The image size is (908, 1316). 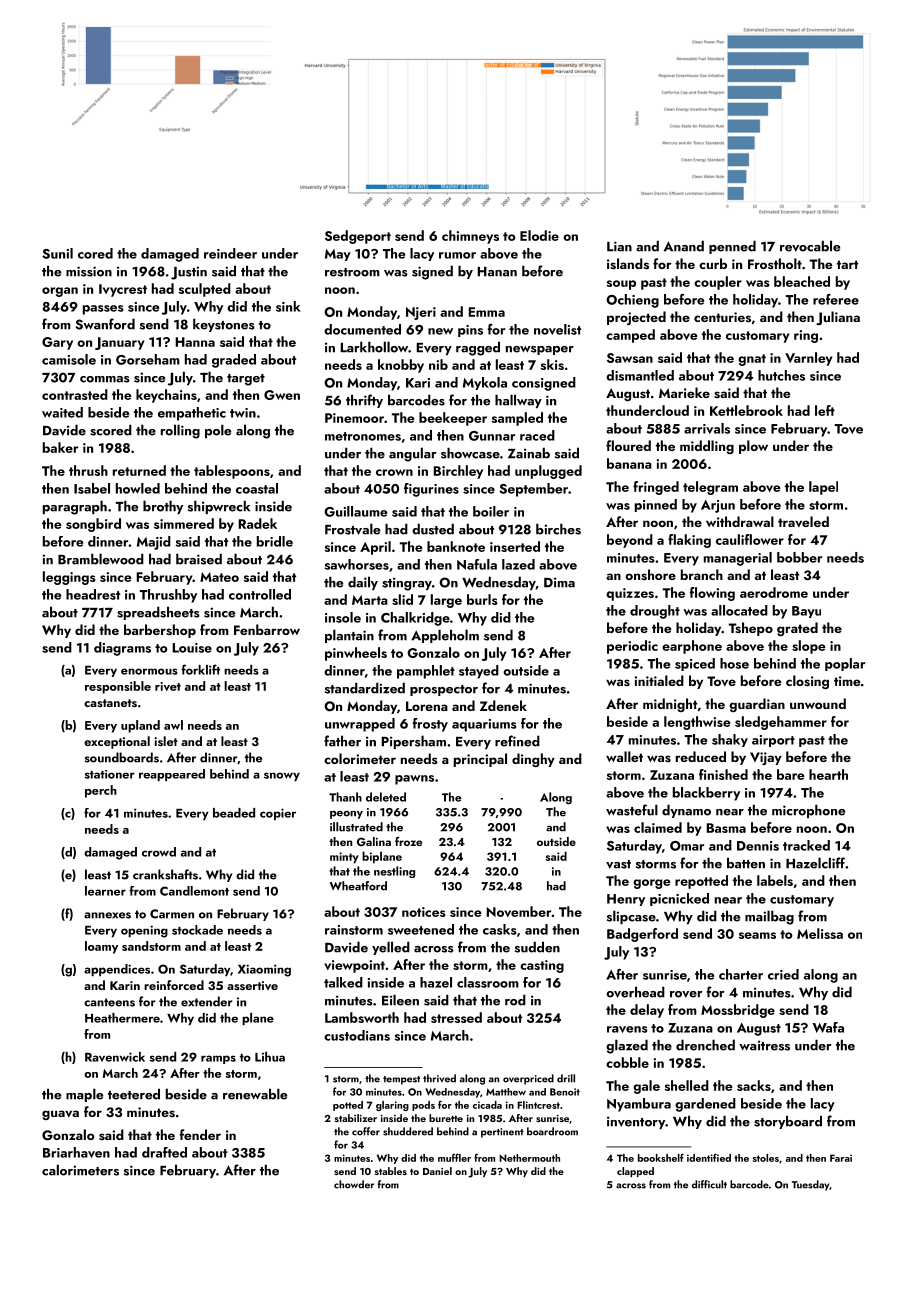 What do you see at coordinates (57, 253) in the image?
I see `Sunil` at bounding box center [57, 253].
